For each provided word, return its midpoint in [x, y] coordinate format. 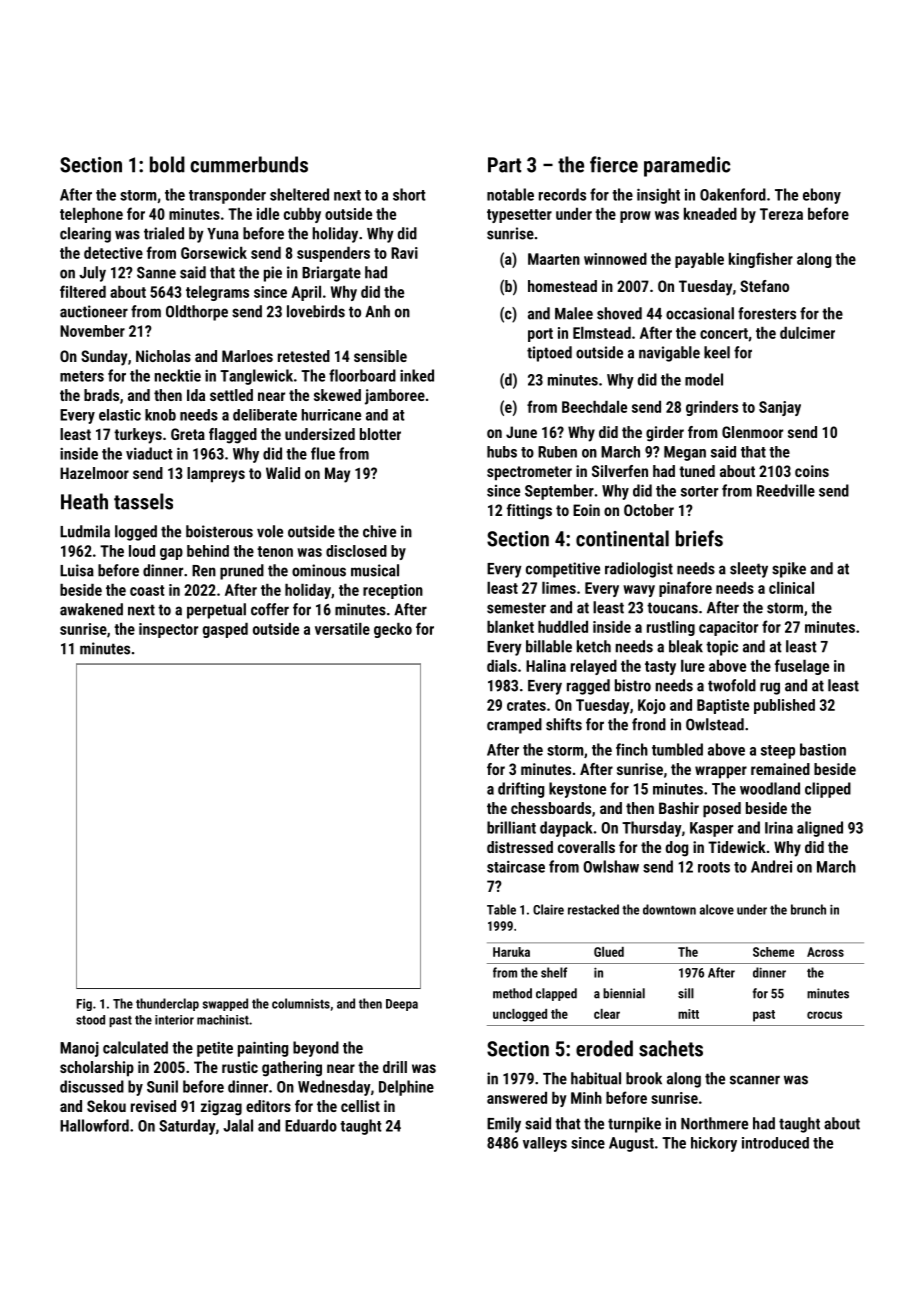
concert [724, 333]
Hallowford [94, 1125]
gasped [225, 630]
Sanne [156, 273]
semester [516, 608]
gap [171, 554]
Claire [548, 909]
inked [417, 375]
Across [825, 952]
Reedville [786, 490]
